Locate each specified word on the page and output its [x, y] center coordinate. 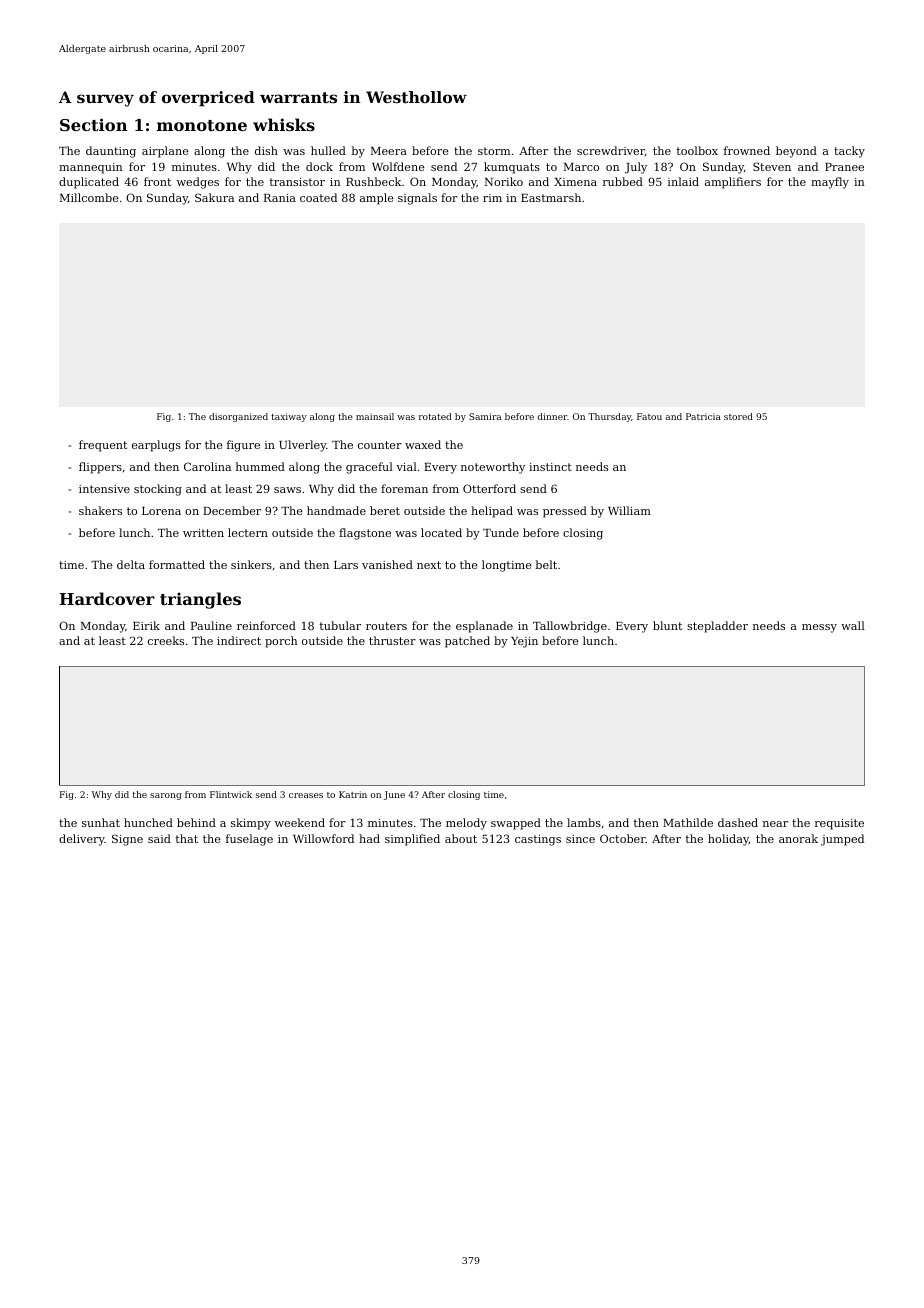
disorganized [238, 417]
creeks [166, 640]
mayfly [830, 183]
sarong [166, 796]
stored [738, 416]
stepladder [717, 627]
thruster [392, 640]
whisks [284, 124]
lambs [584, 822]
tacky [849, 152]
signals [417, 199]
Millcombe [89, 197]
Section [93, 124]
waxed [423, 444]
